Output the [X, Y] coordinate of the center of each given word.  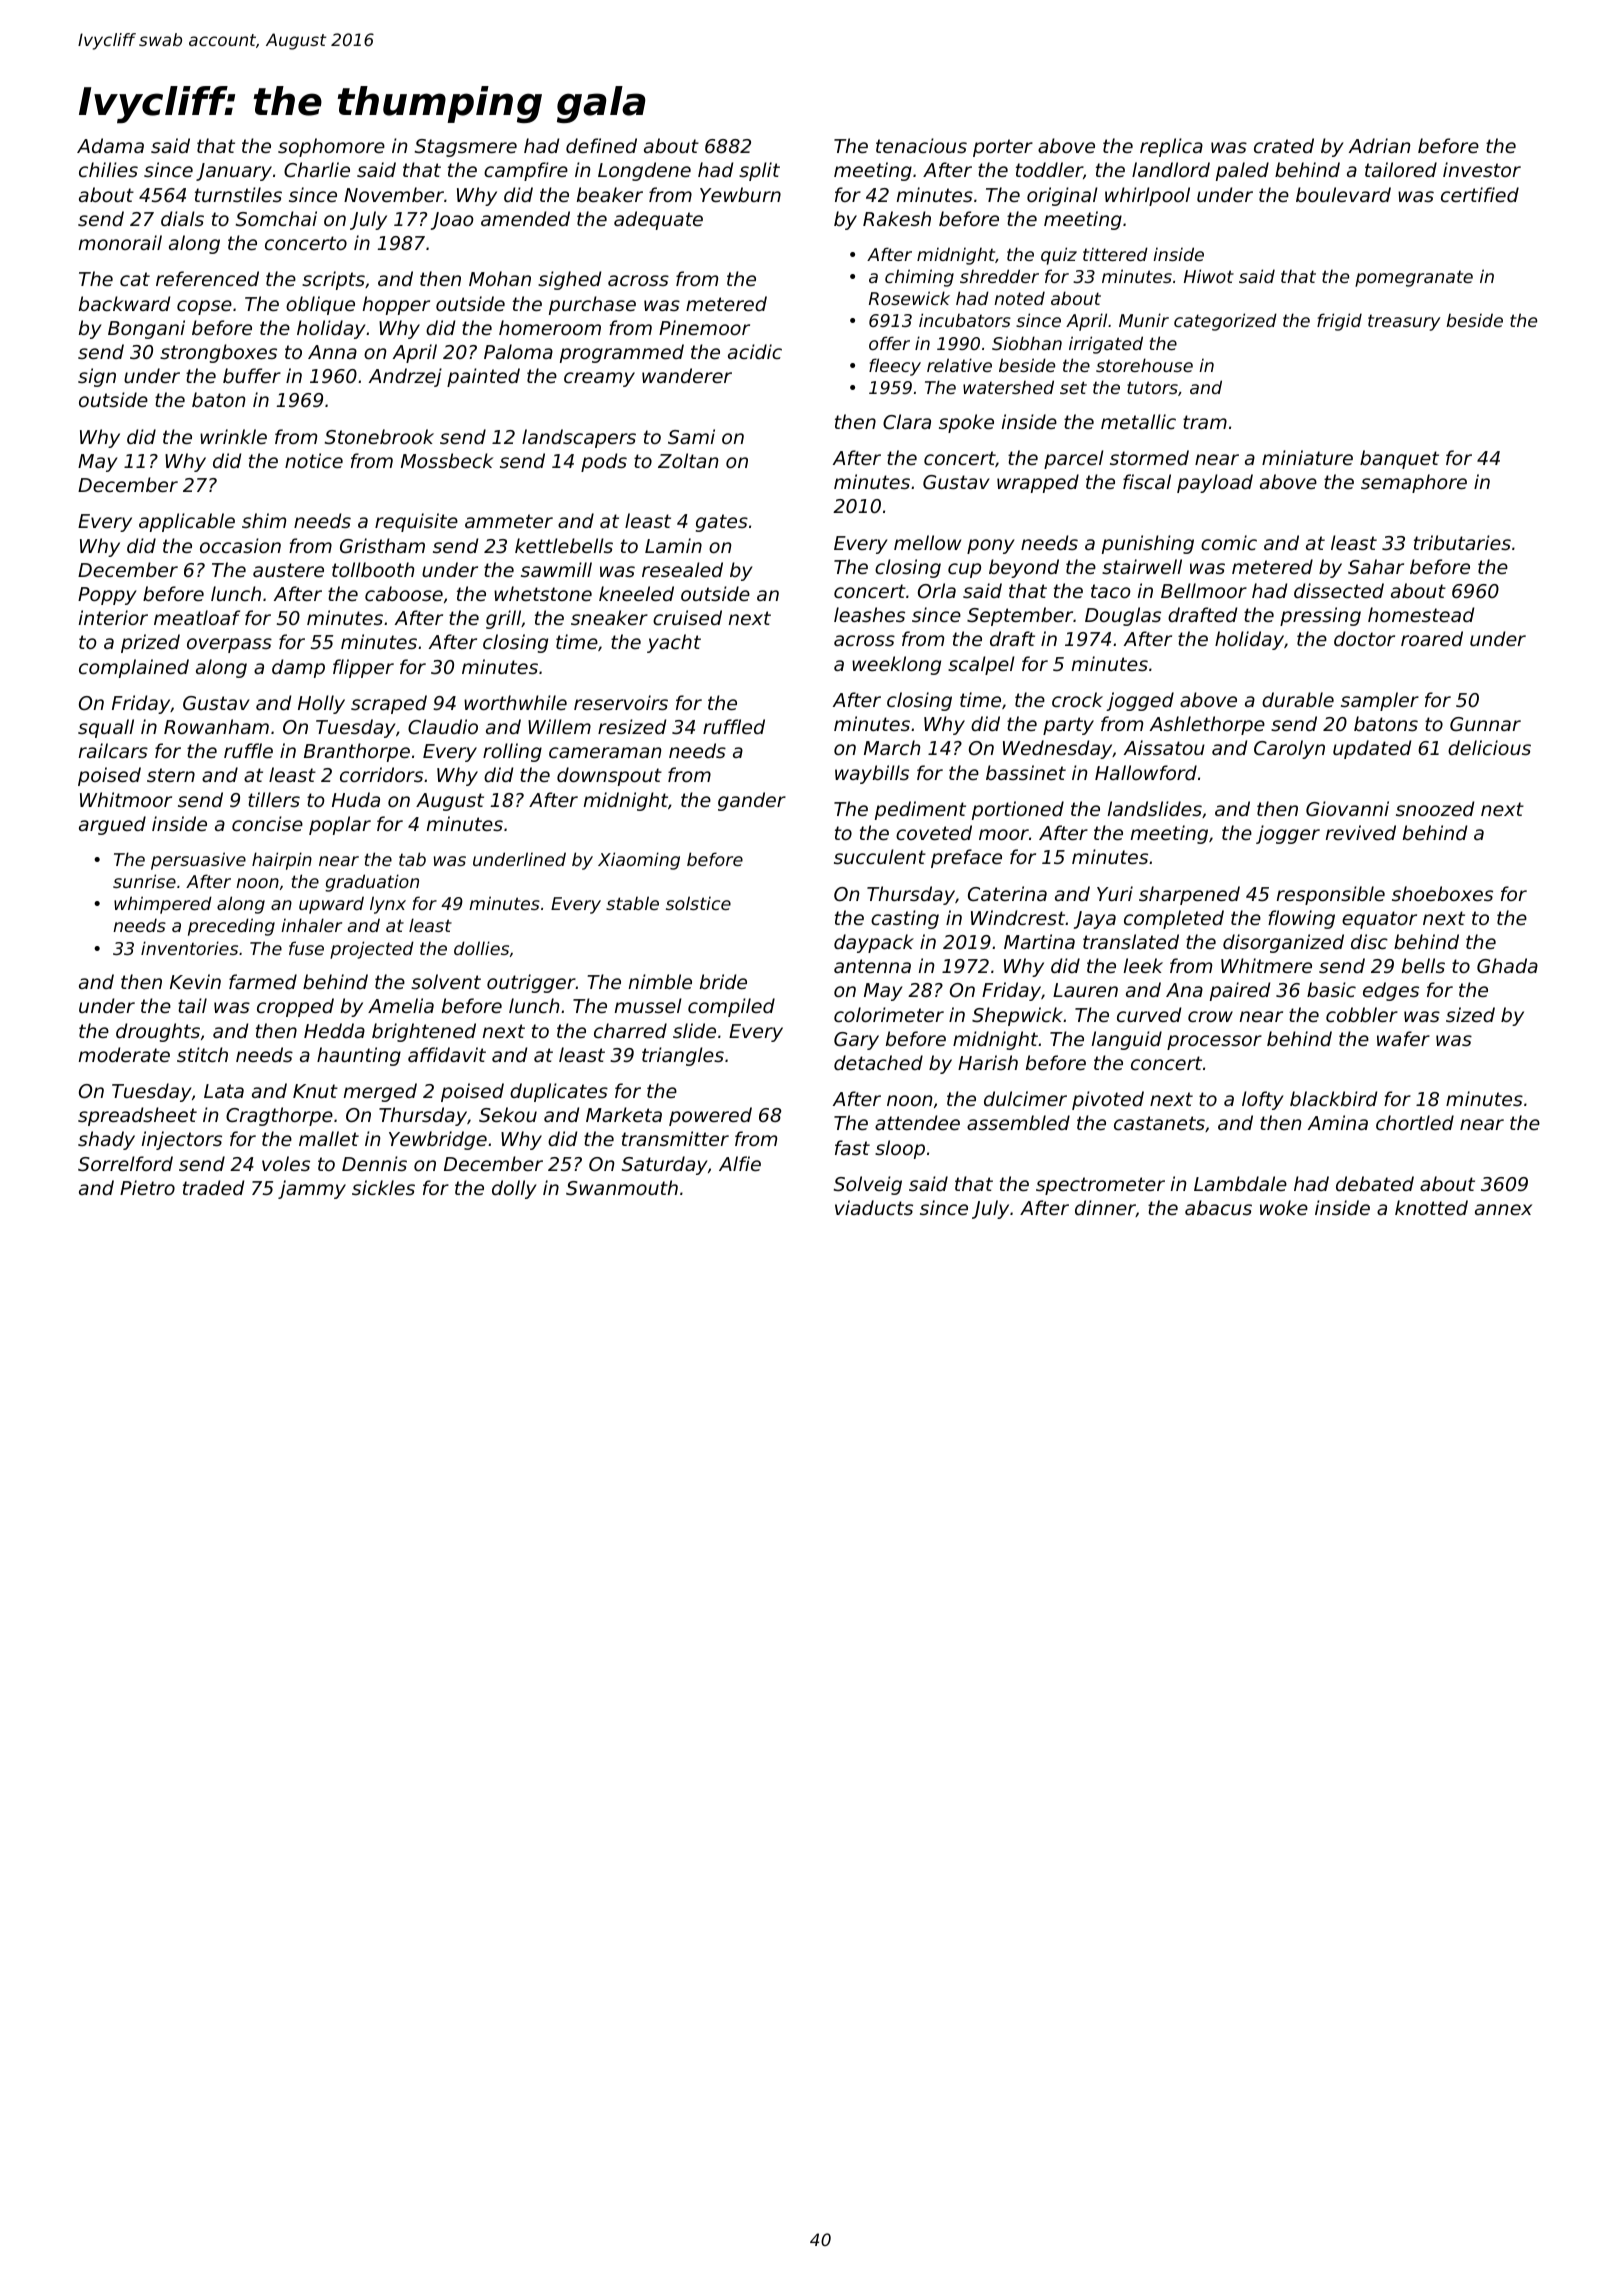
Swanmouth [622, 1187]
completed [1174, 919]
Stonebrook [379, 436]
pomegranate [1414, 278]
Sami [691, 436]
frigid [1339, 322]
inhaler [311, 925]
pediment [920, 810]
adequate [658, 220]
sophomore [331, 147]
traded [213, 1187]
